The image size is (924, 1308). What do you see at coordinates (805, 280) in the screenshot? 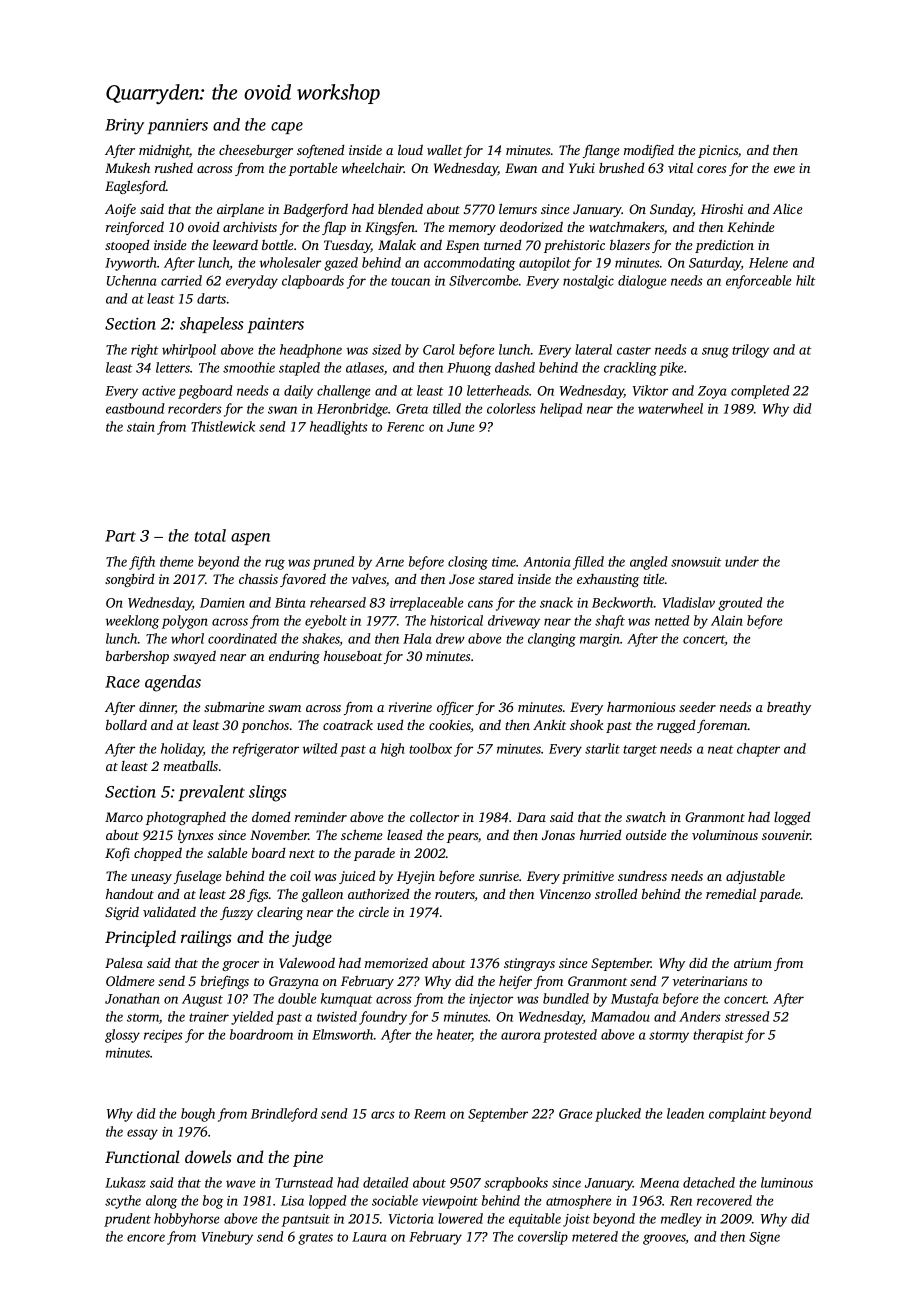
I see `hilt` at bounding box center [805, 280].
